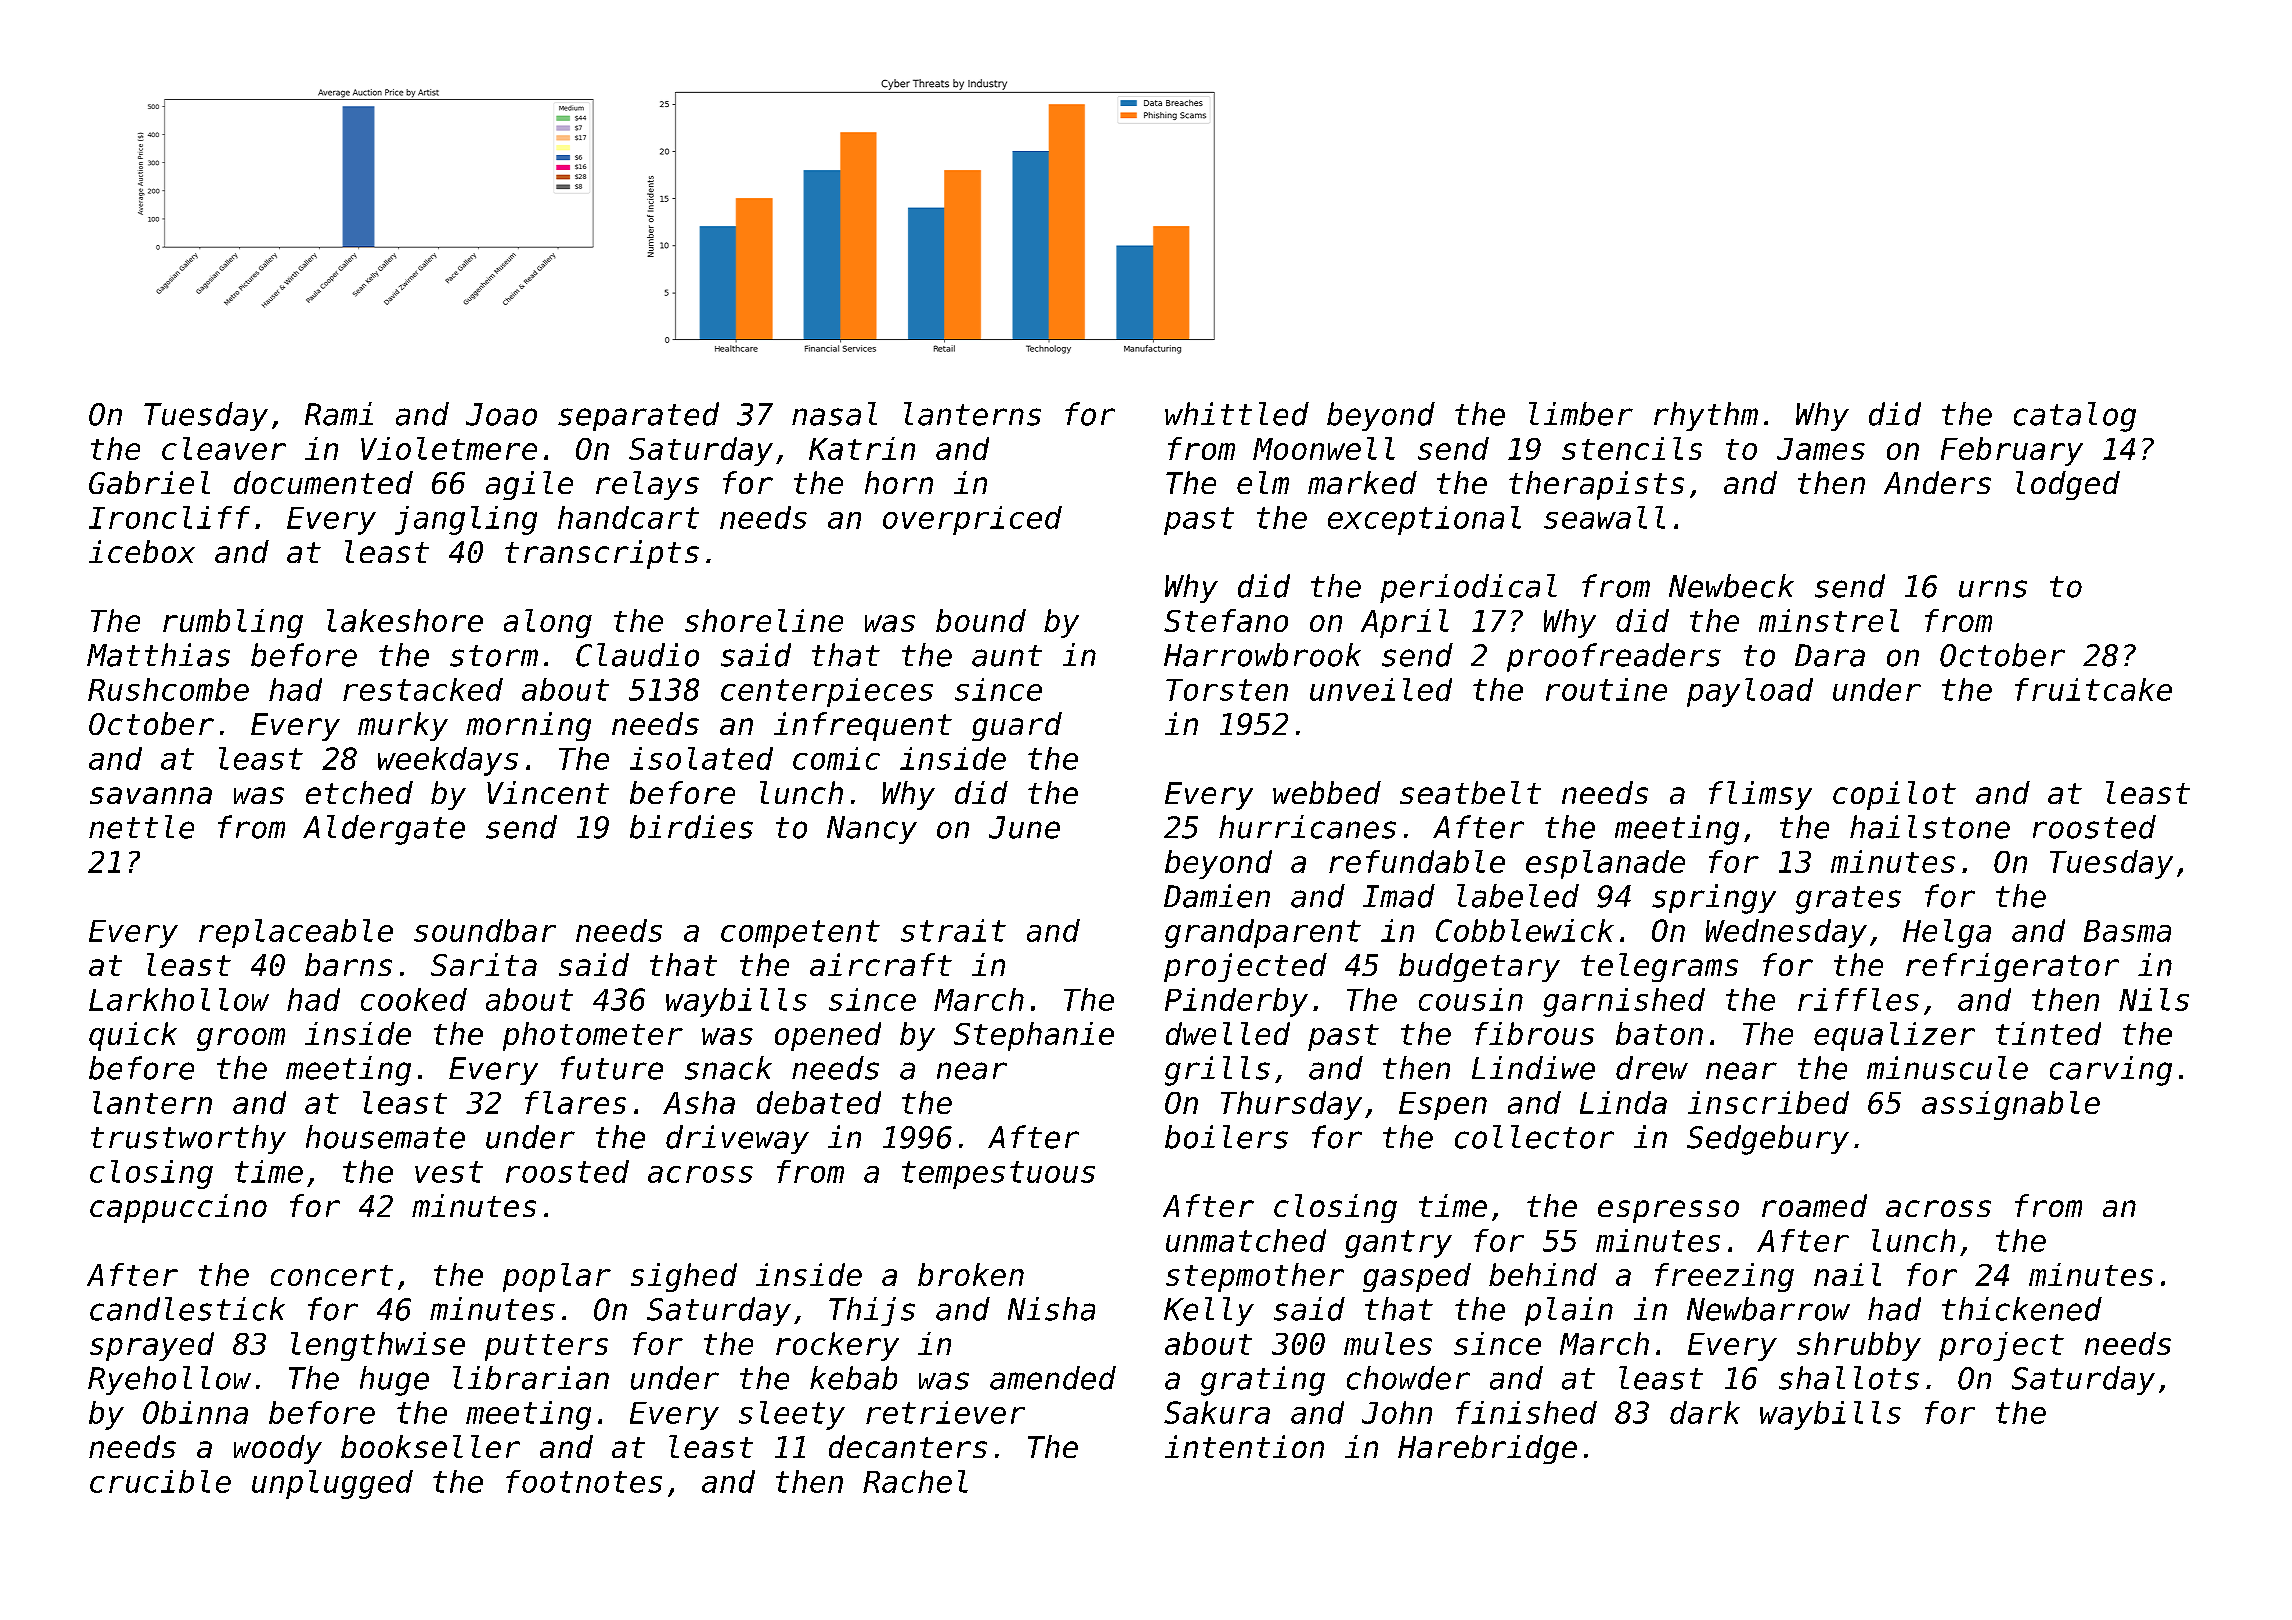  Describe the element at coordinates (2075, 417) in the document. I see `catalog` at that location.
